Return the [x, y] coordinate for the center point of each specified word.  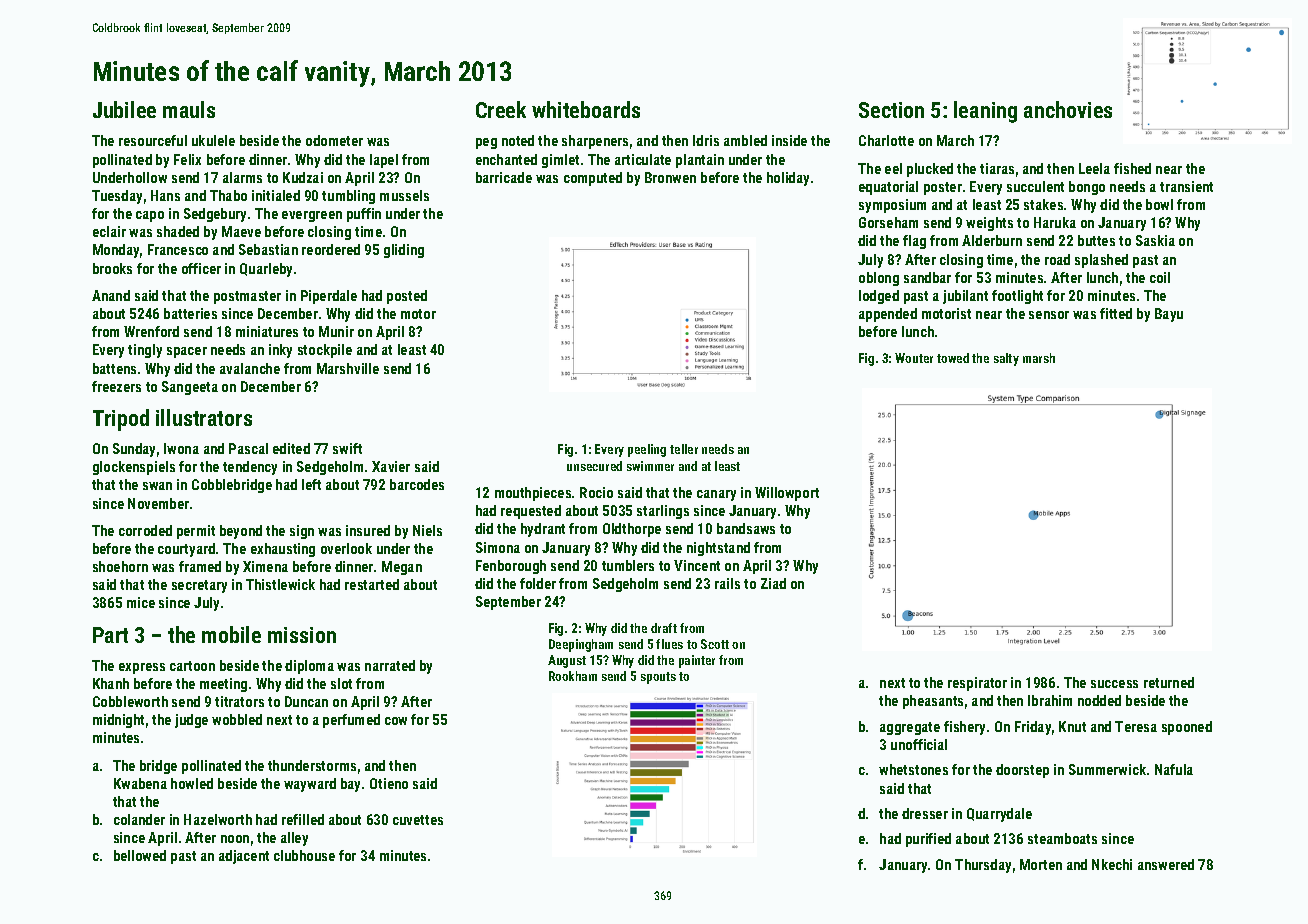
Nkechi [1112, 864]
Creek [501, 109]
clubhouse [304, 855]
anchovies [1068, 109]
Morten [1041, 864]
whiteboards [586, 109]
